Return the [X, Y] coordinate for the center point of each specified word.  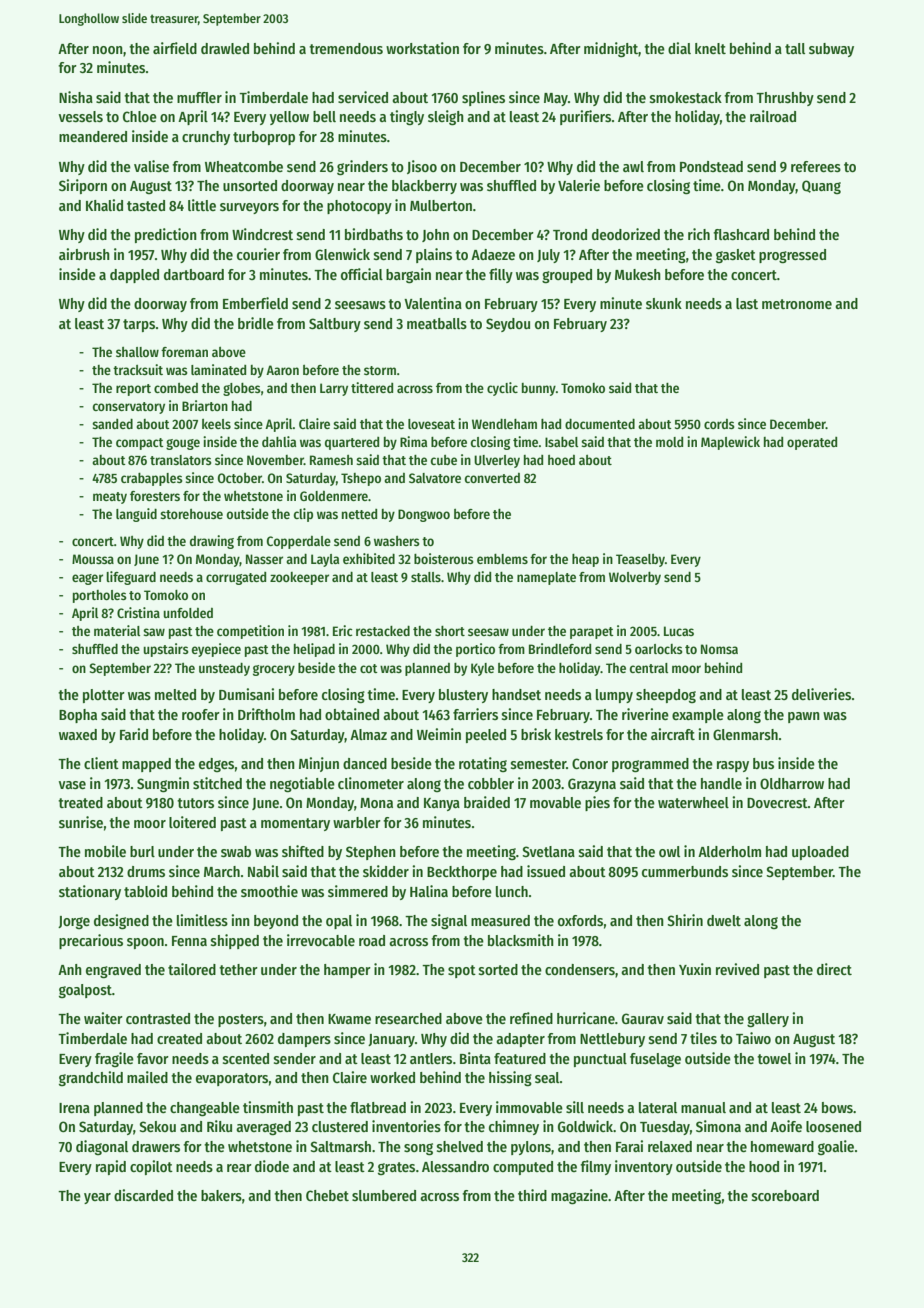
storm [380, 370]
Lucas [679, 631]
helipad [314, 650]
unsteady [224, 669]
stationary [90, 892]
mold [669, 442]
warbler [357, 822]
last [747, 303]
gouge [183, 444]
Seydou [508, 325]
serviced [363, 97]
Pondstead [711, 166]
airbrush [84, 254]
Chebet [327, 1195]
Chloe [140, 116]
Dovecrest [777, 803]
